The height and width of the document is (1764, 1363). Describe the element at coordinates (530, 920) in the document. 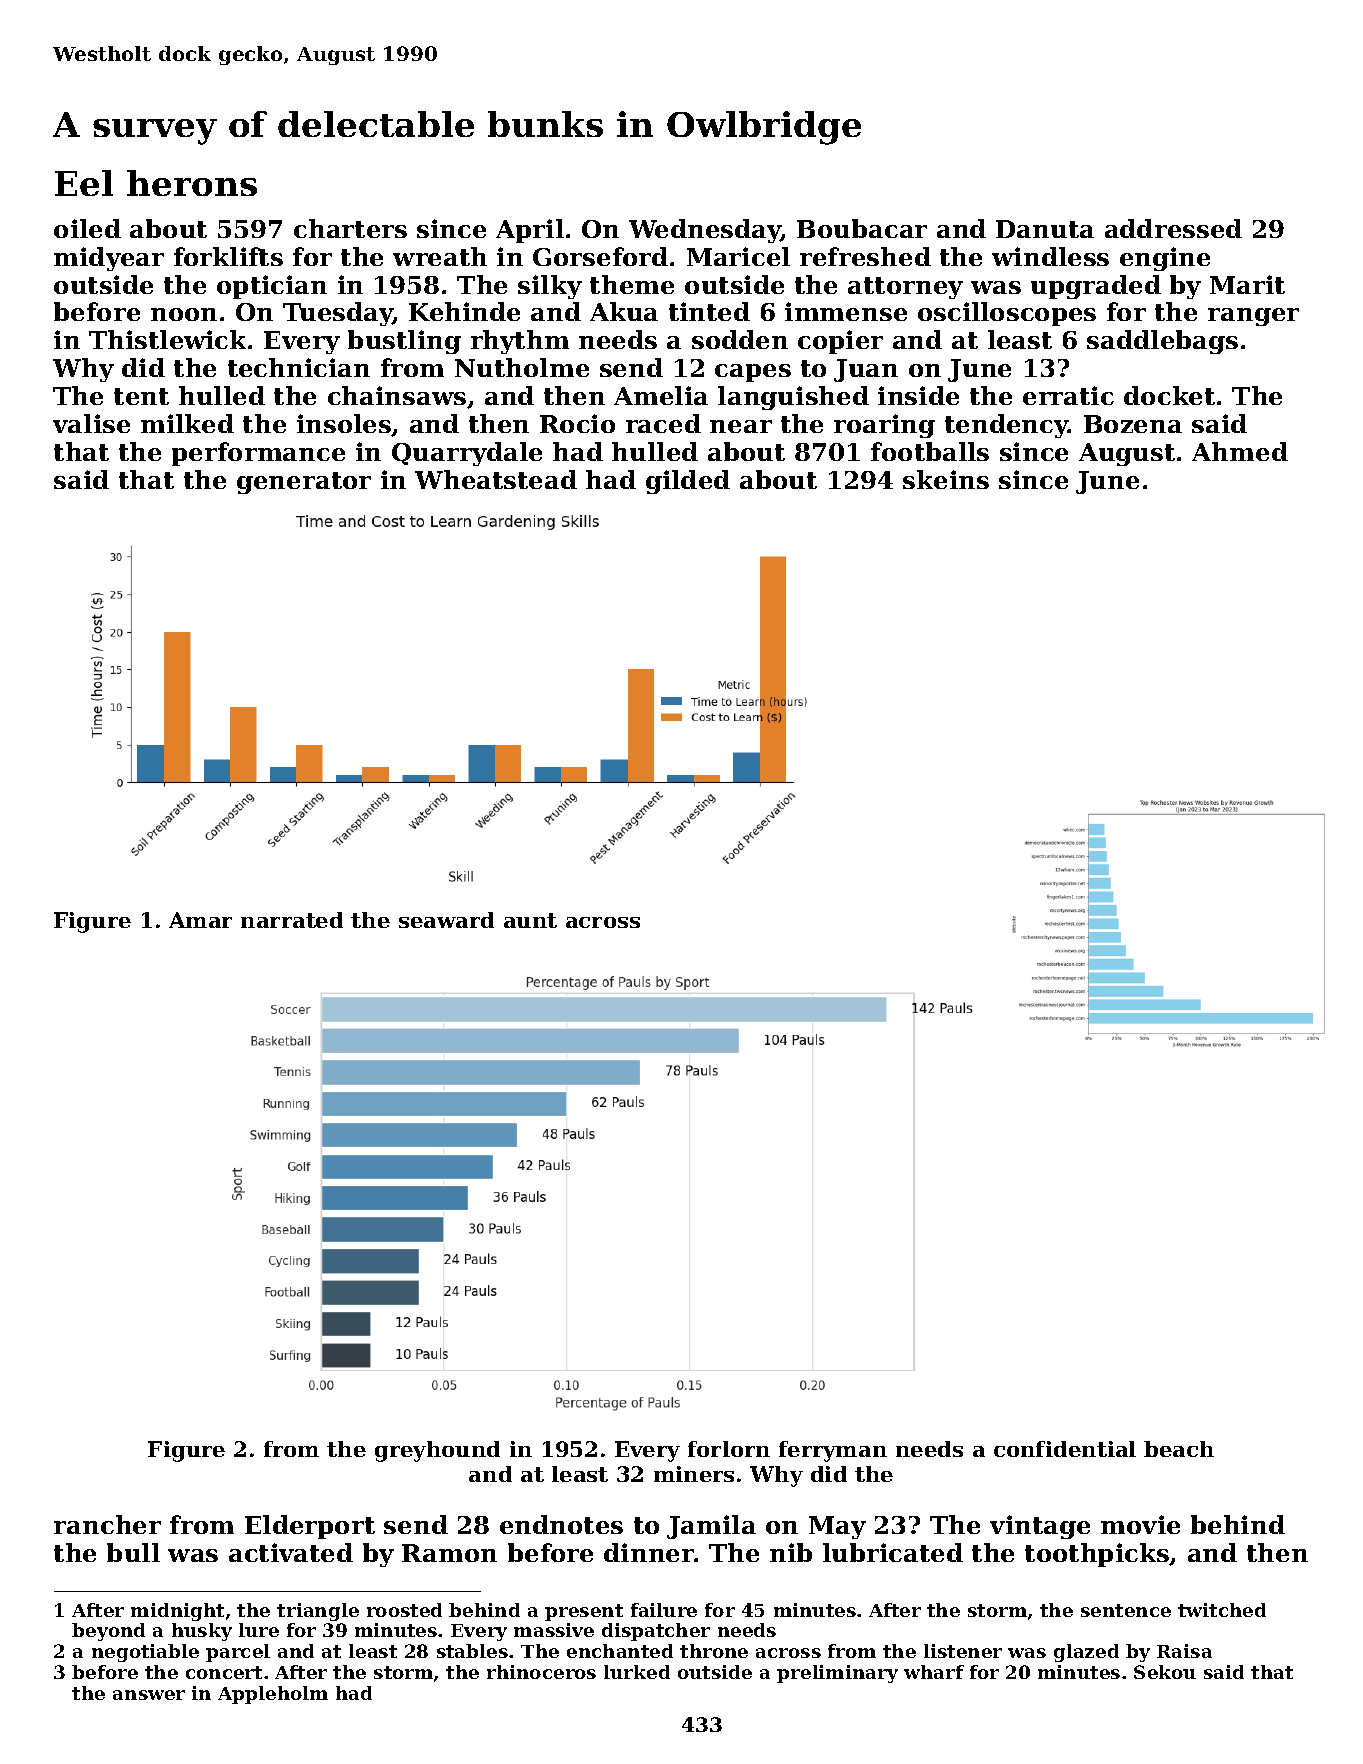

I see `aunt` at that location.
